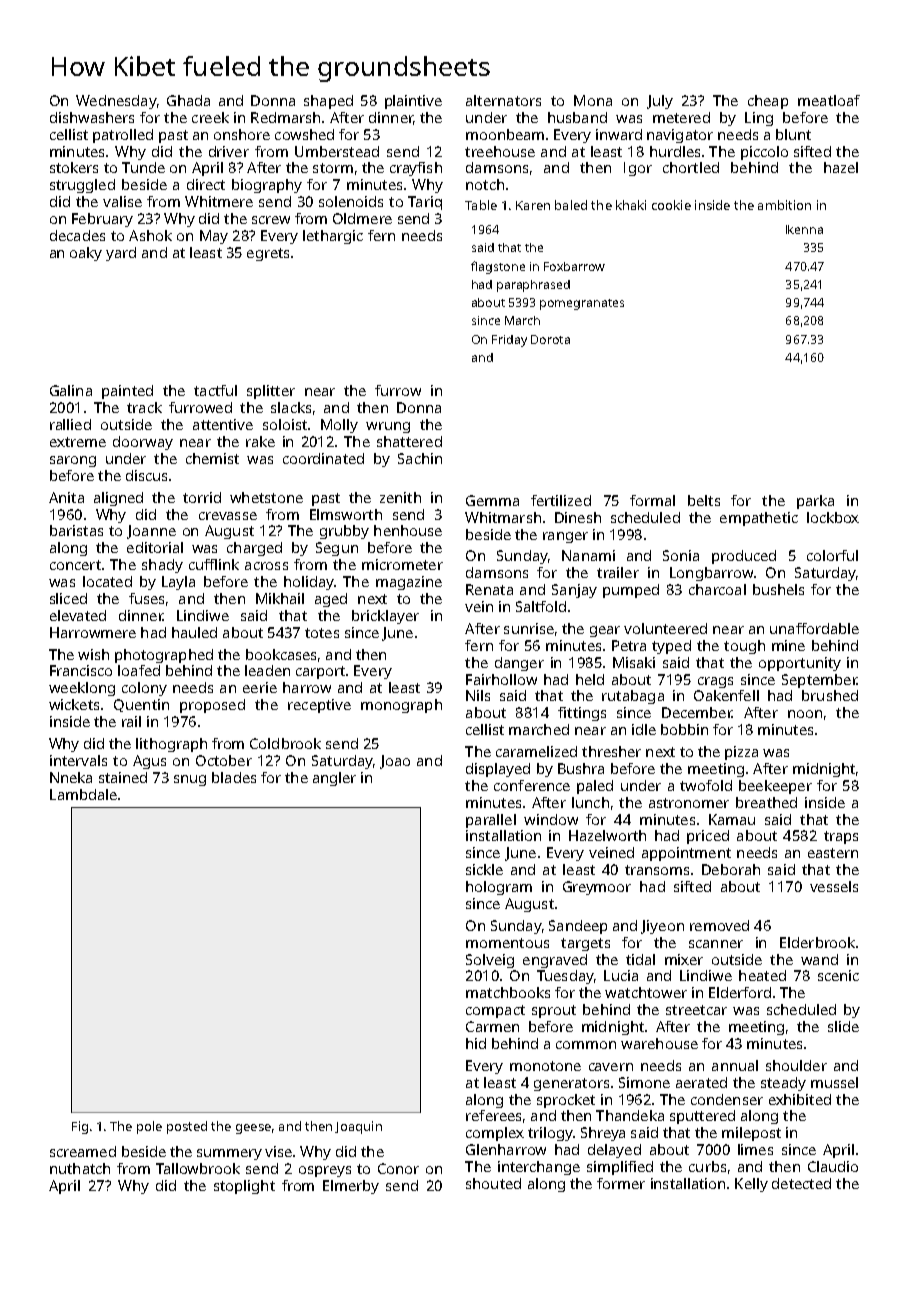 This screenshot has height=1316, width=908. I want to click on snug, so click(190, 780).
